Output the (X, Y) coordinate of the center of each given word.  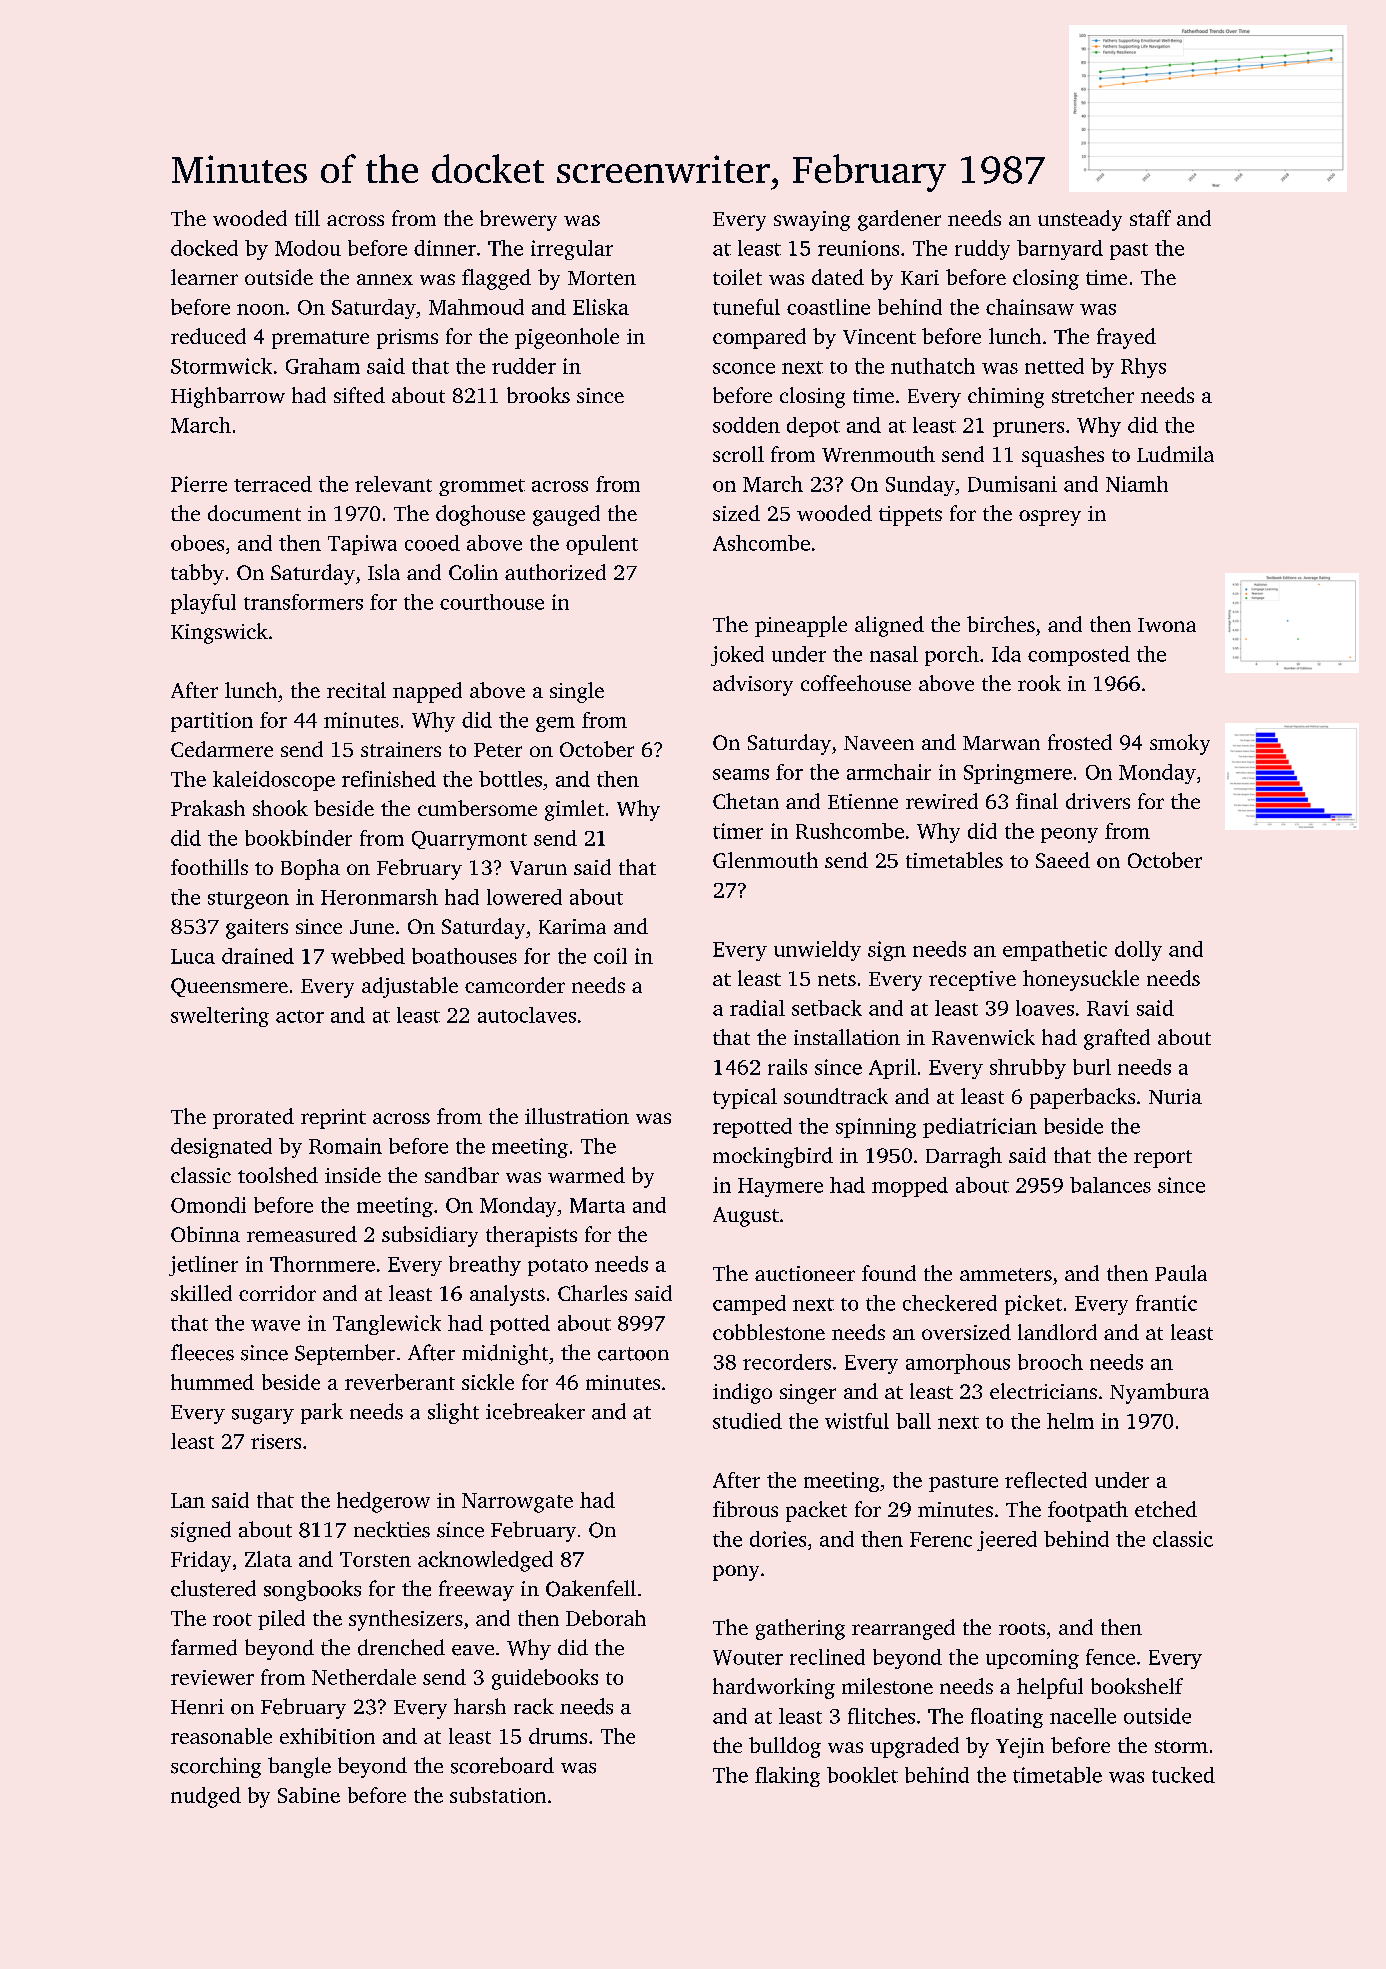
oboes (197, 543)
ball (913, 1421)
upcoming (1032, 1659)
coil (610, 956)
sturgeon (248, 900)
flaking (787, 1777)
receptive (972, 981)
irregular (572, 250)
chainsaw (1030, 307)
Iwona (1167, 625)
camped (749, 1305)
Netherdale (364, 1677)
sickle (488, 1382)
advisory (753, 685)
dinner (445, 248)
